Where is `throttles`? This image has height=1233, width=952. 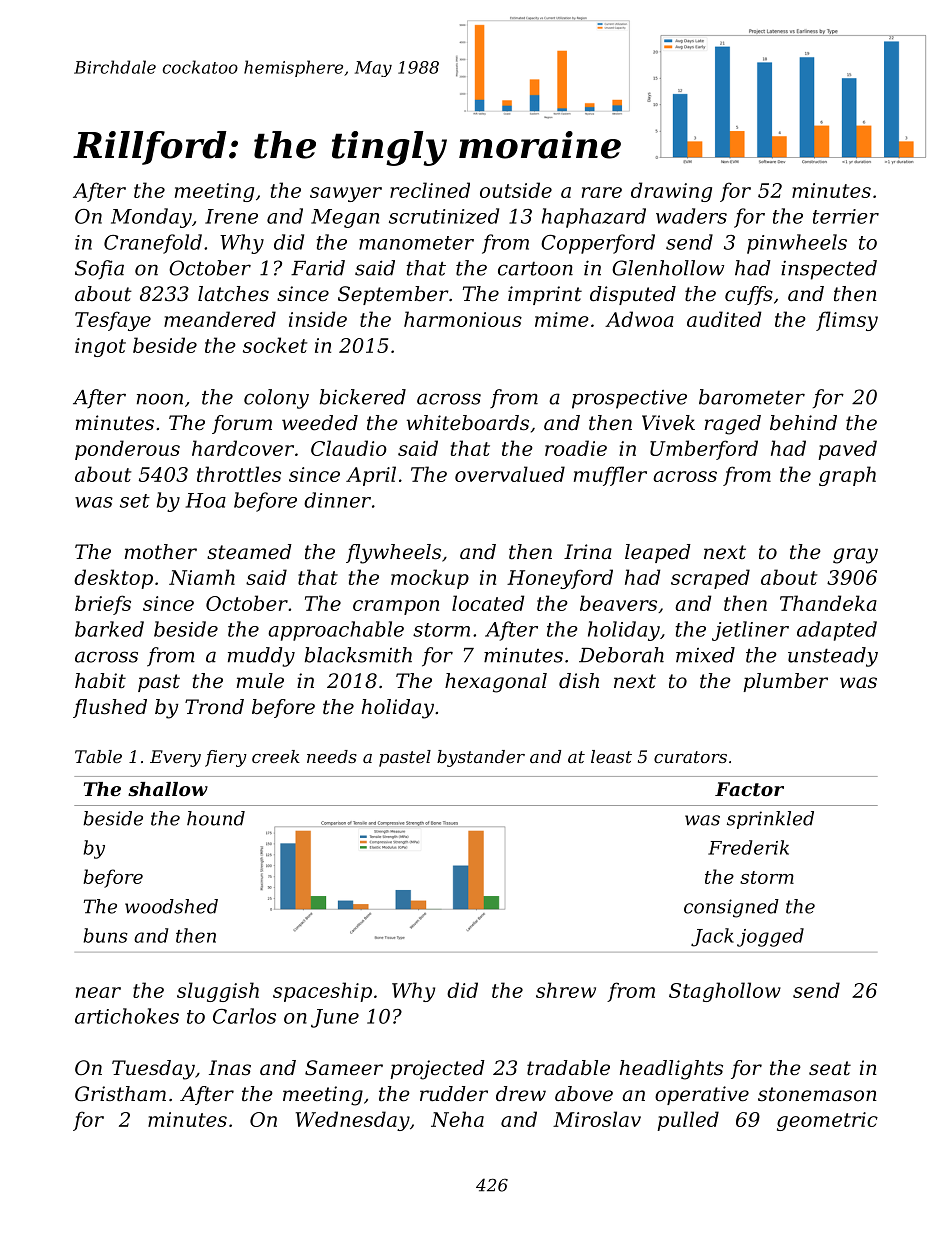 throttles is located at coordinates (239, 474).
